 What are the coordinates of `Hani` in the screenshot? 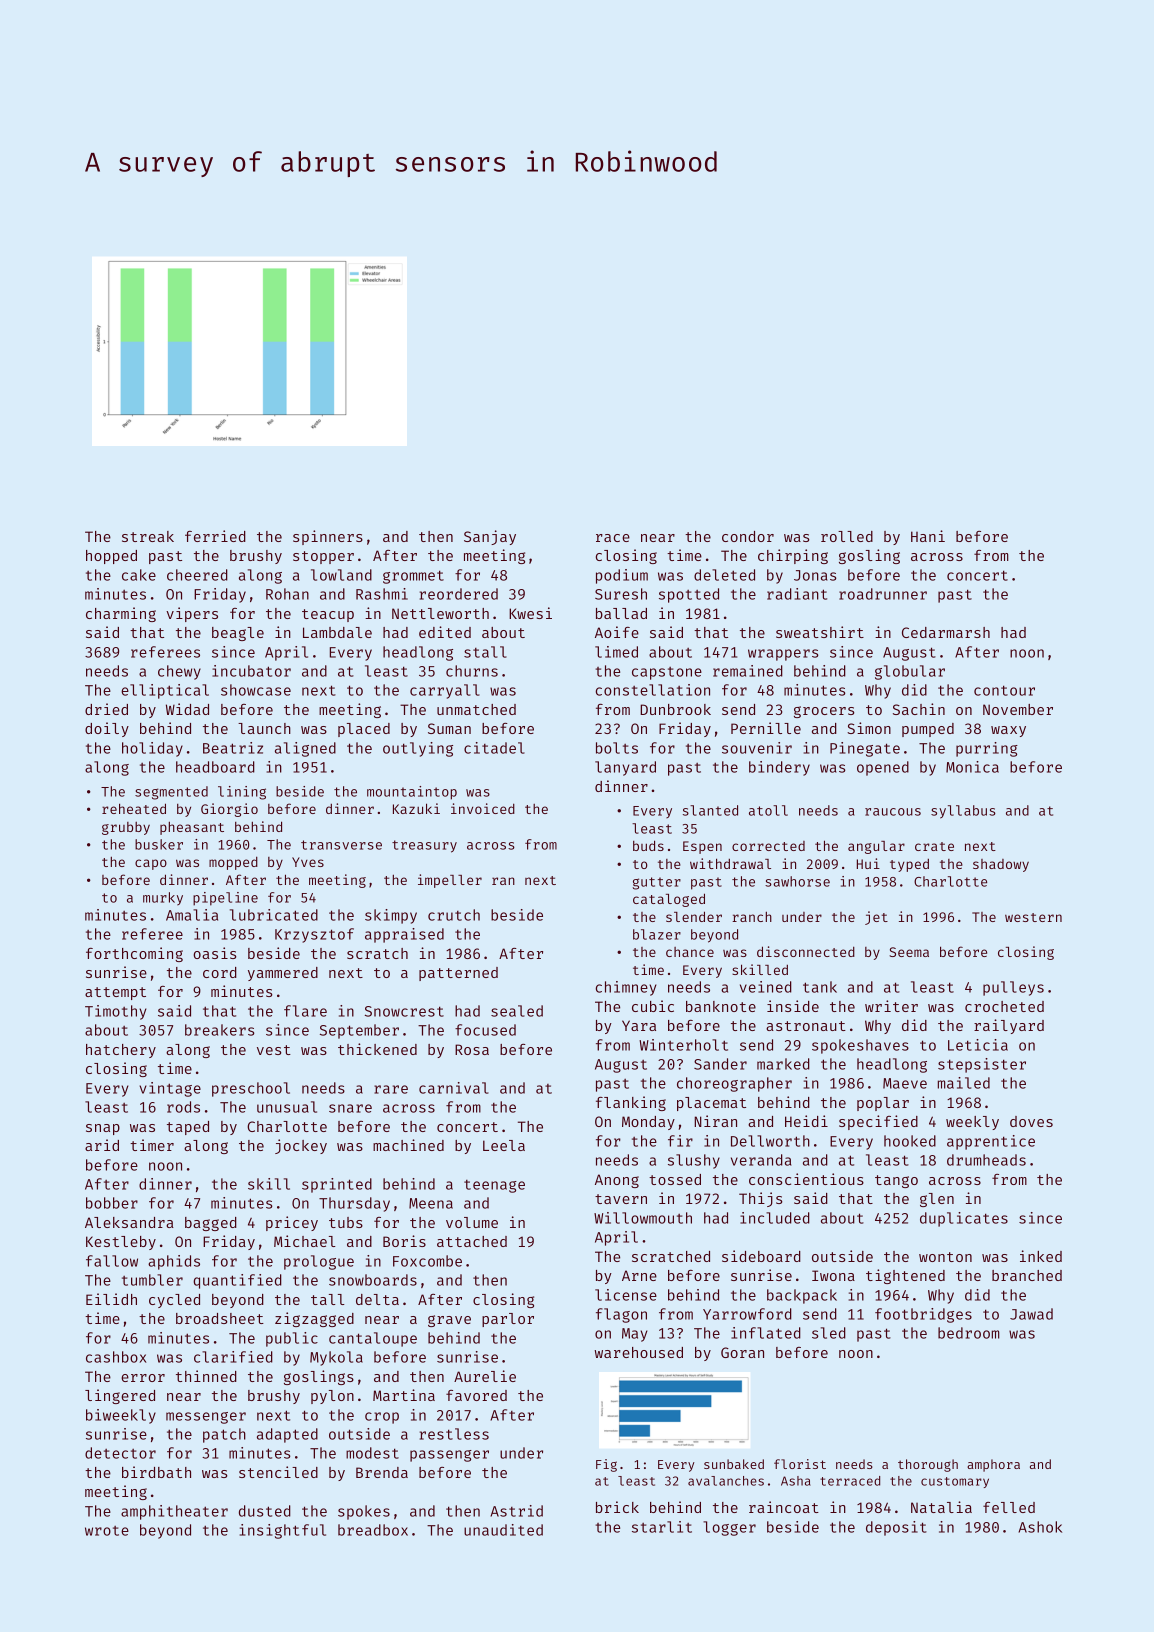 It's located at (928, 536).
